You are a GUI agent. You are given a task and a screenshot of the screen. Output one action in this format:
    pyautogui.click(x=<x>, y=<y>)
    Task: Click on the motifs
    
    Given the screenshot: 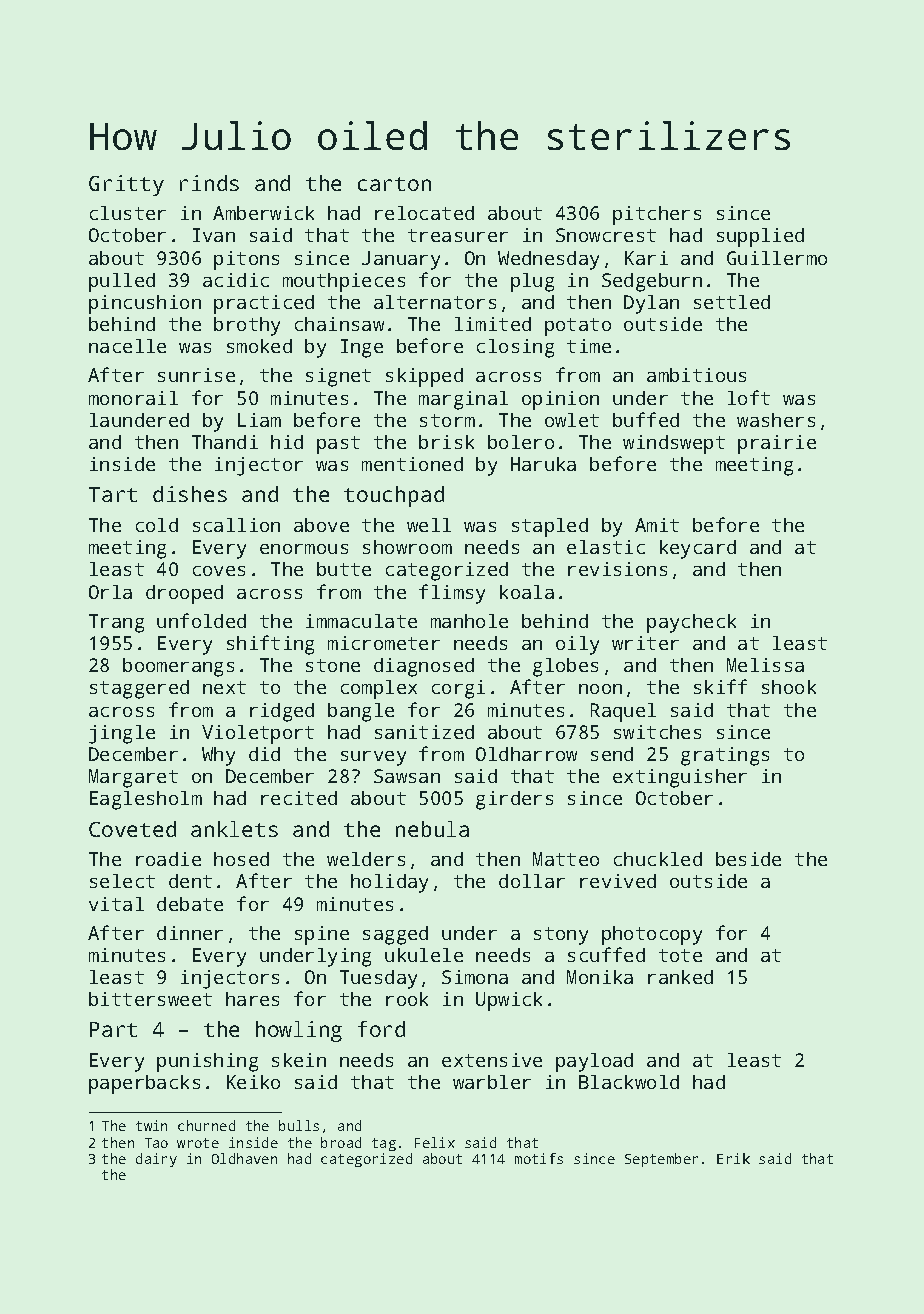 What is the action you would take?
    pyautogui.click(x=539, y=1158)
